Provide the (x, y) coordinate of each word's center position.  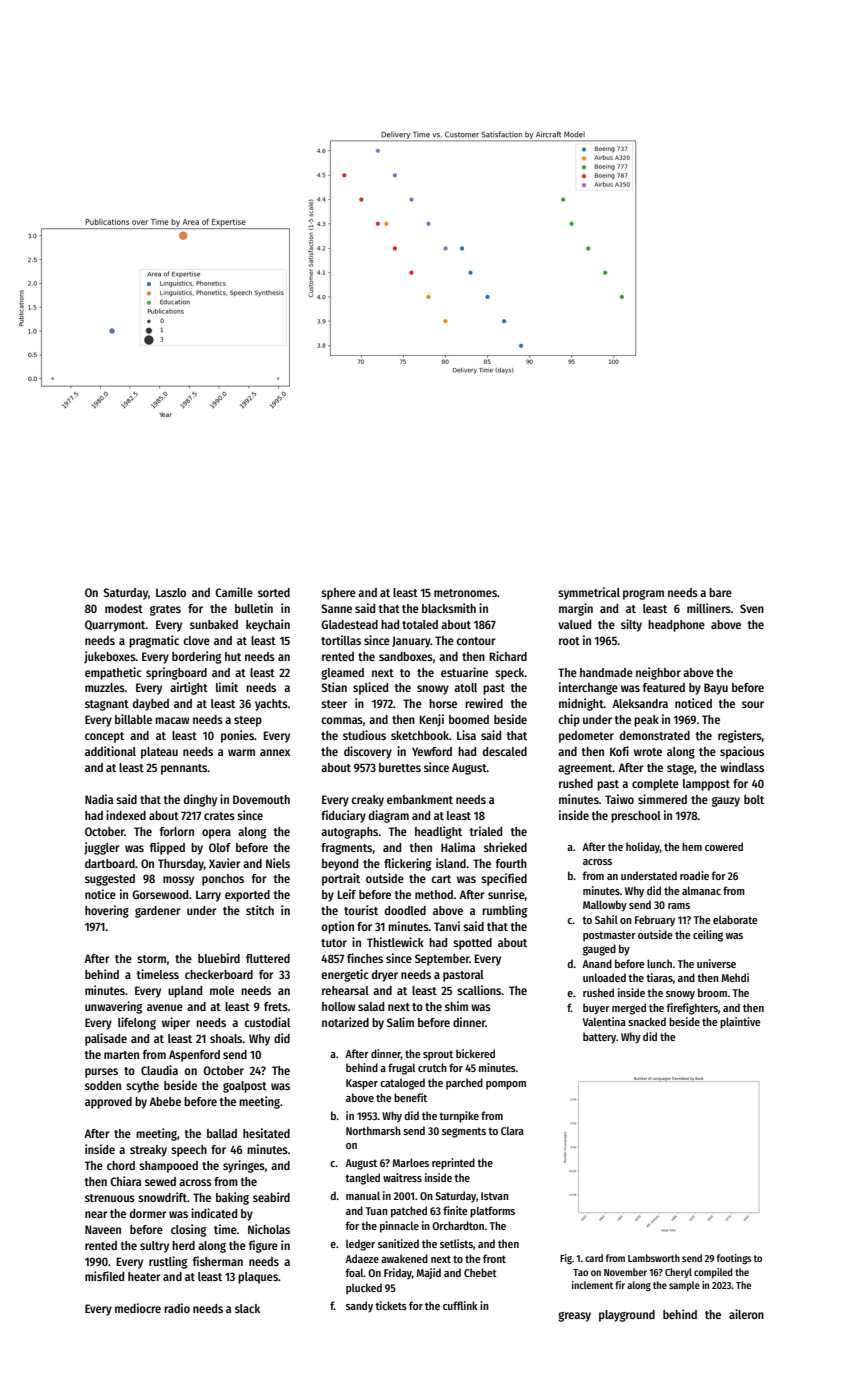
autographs (350, 833)
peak (646, 721)
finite (455, 1210)
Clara (512, 1130)
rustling (168, 1262)
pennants (184, 769)
